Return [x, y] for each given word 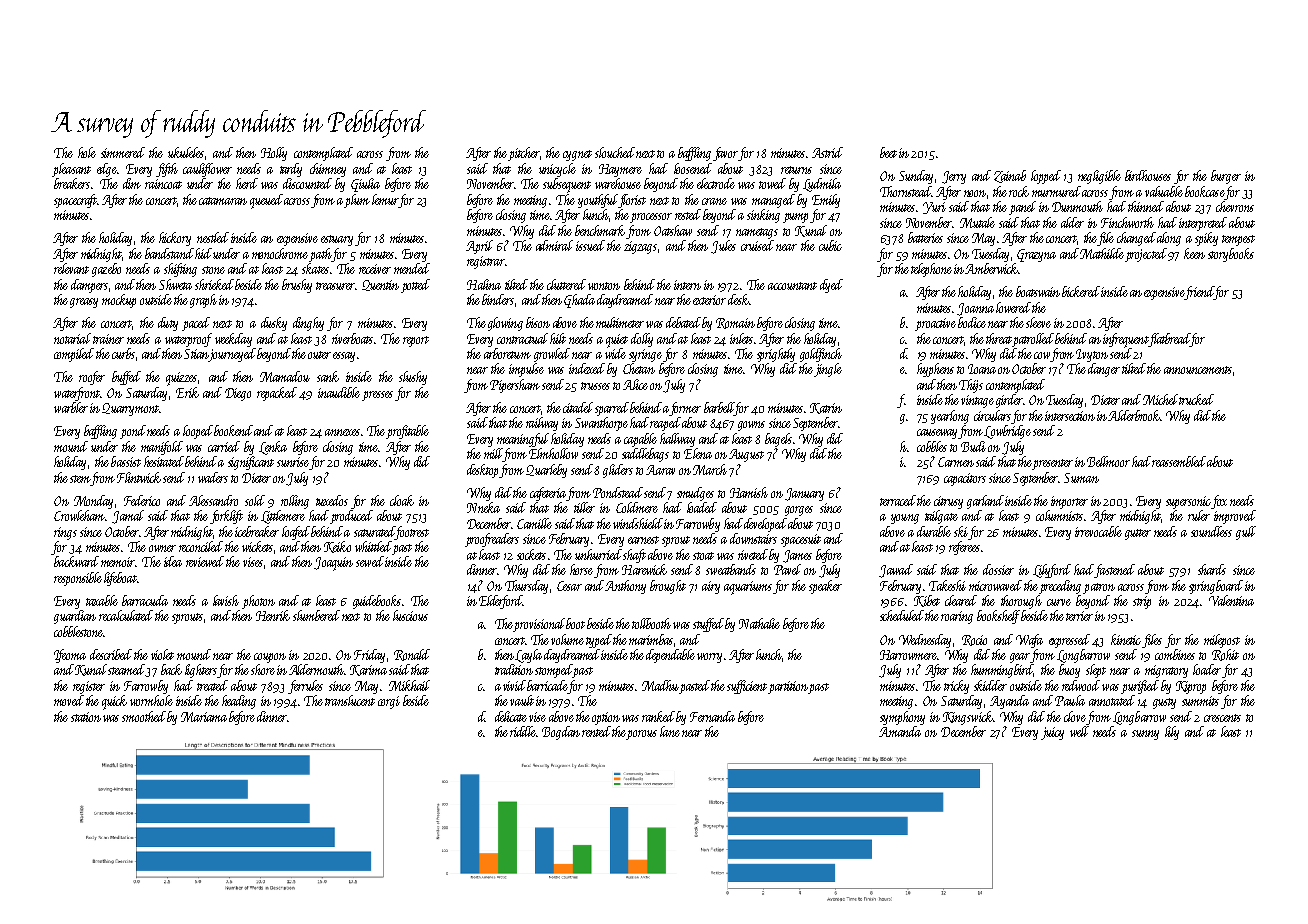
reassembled [1179, 461]
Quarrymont [130, 409]
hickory [175, 239]
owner [162, 548]
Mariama [204, 717]
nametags [757, 233]
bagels [778, 440]
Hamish [749, 492]
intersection [1070, 416]
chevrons [1235, 206]
